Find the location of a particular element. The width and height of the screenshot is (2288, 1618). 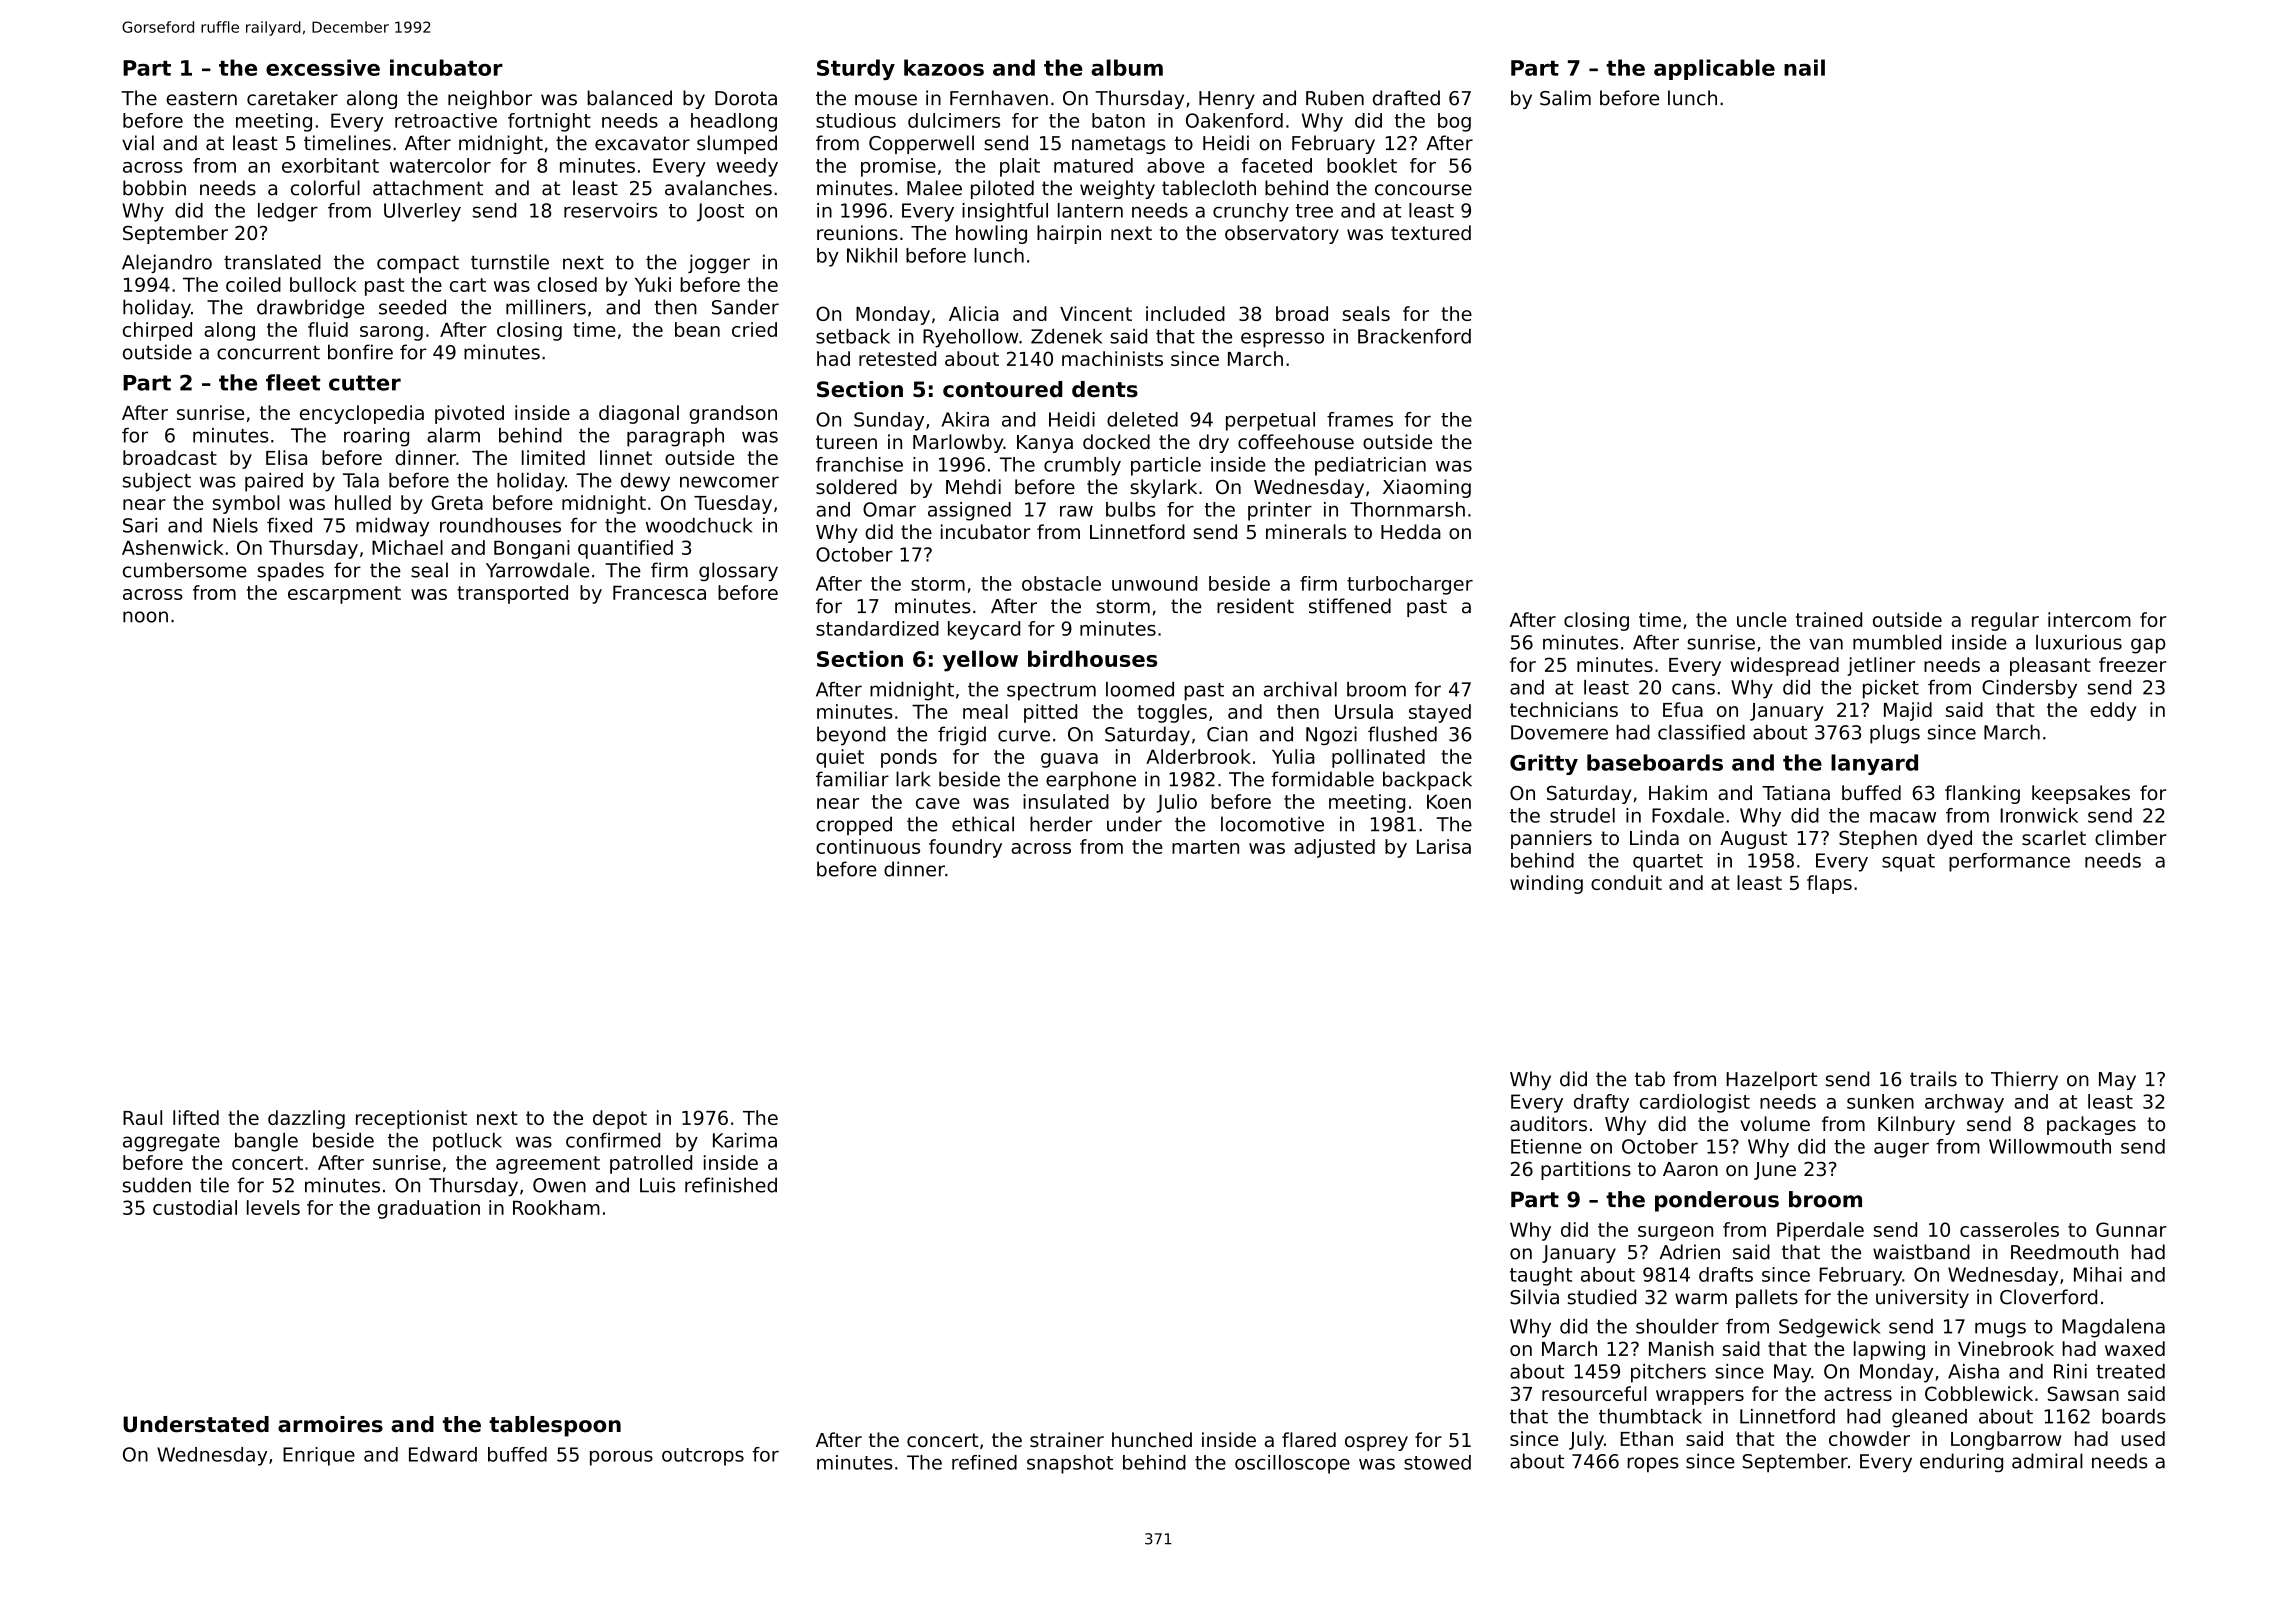

applicable is located at coordinates (1714, 69).
